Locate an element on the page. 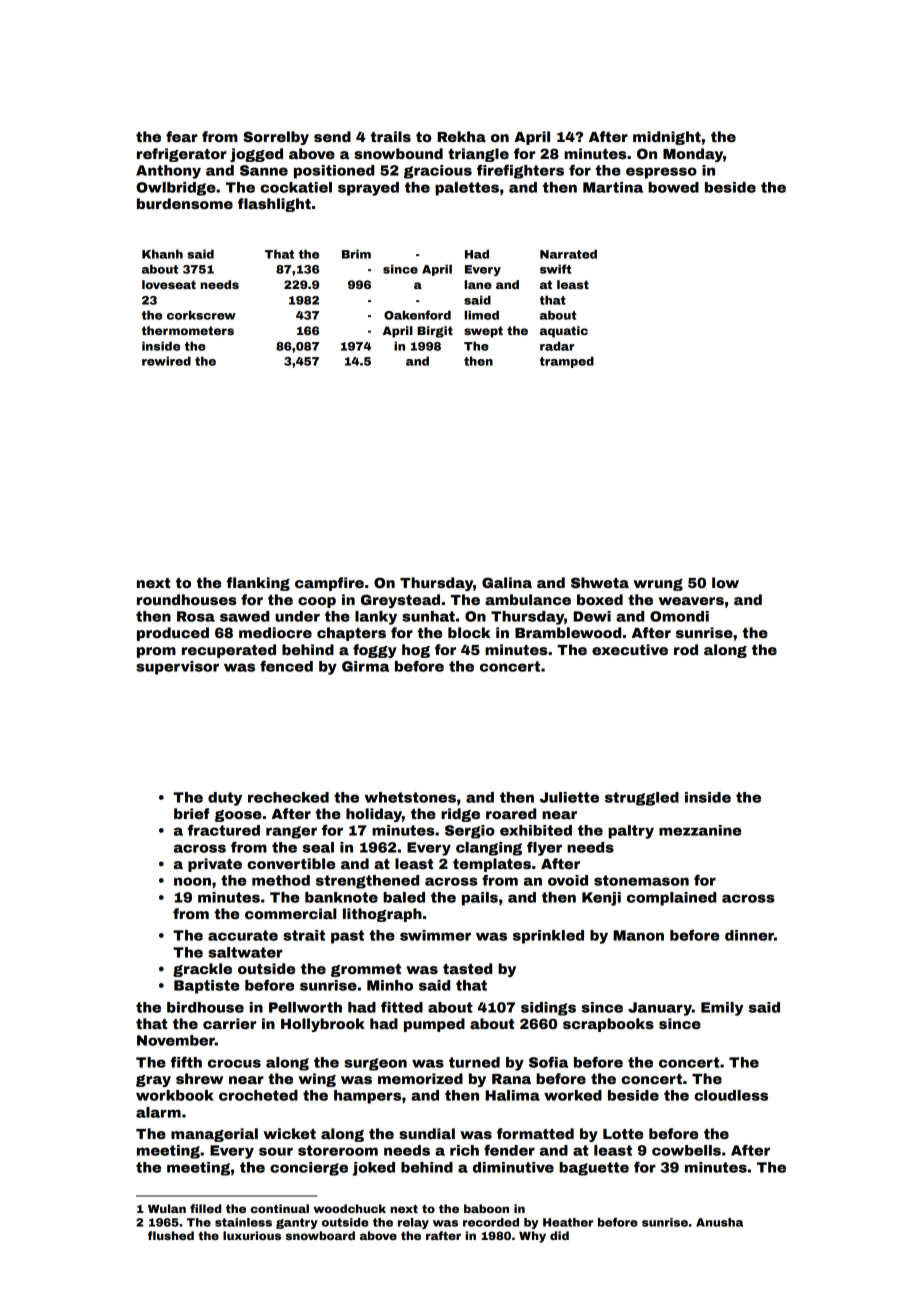  woodchuck is located at coordinates (349, 1208).
